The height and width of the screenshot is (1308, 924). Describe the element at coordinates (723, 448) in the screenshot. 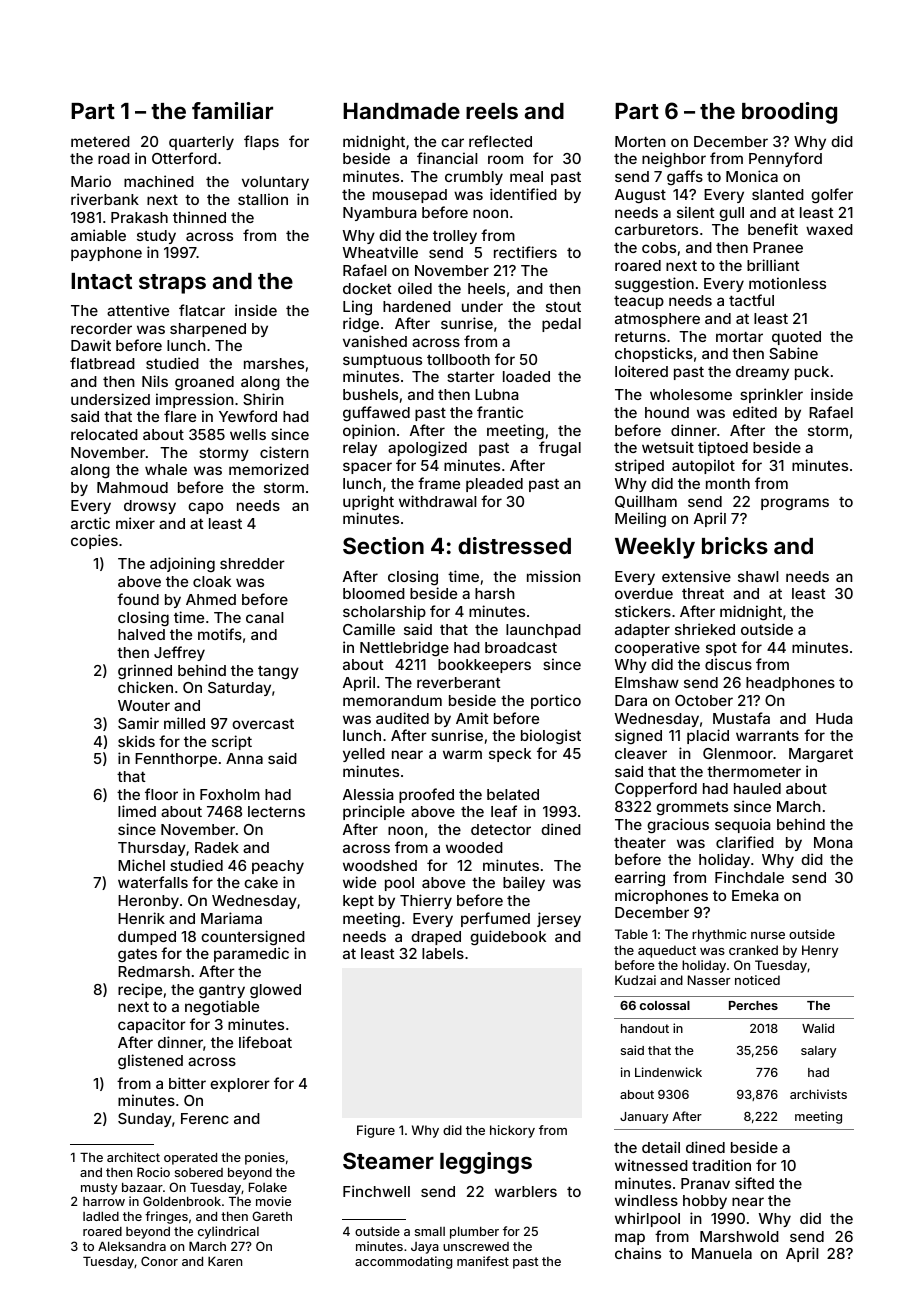

I see `tiptoed` at that location.
